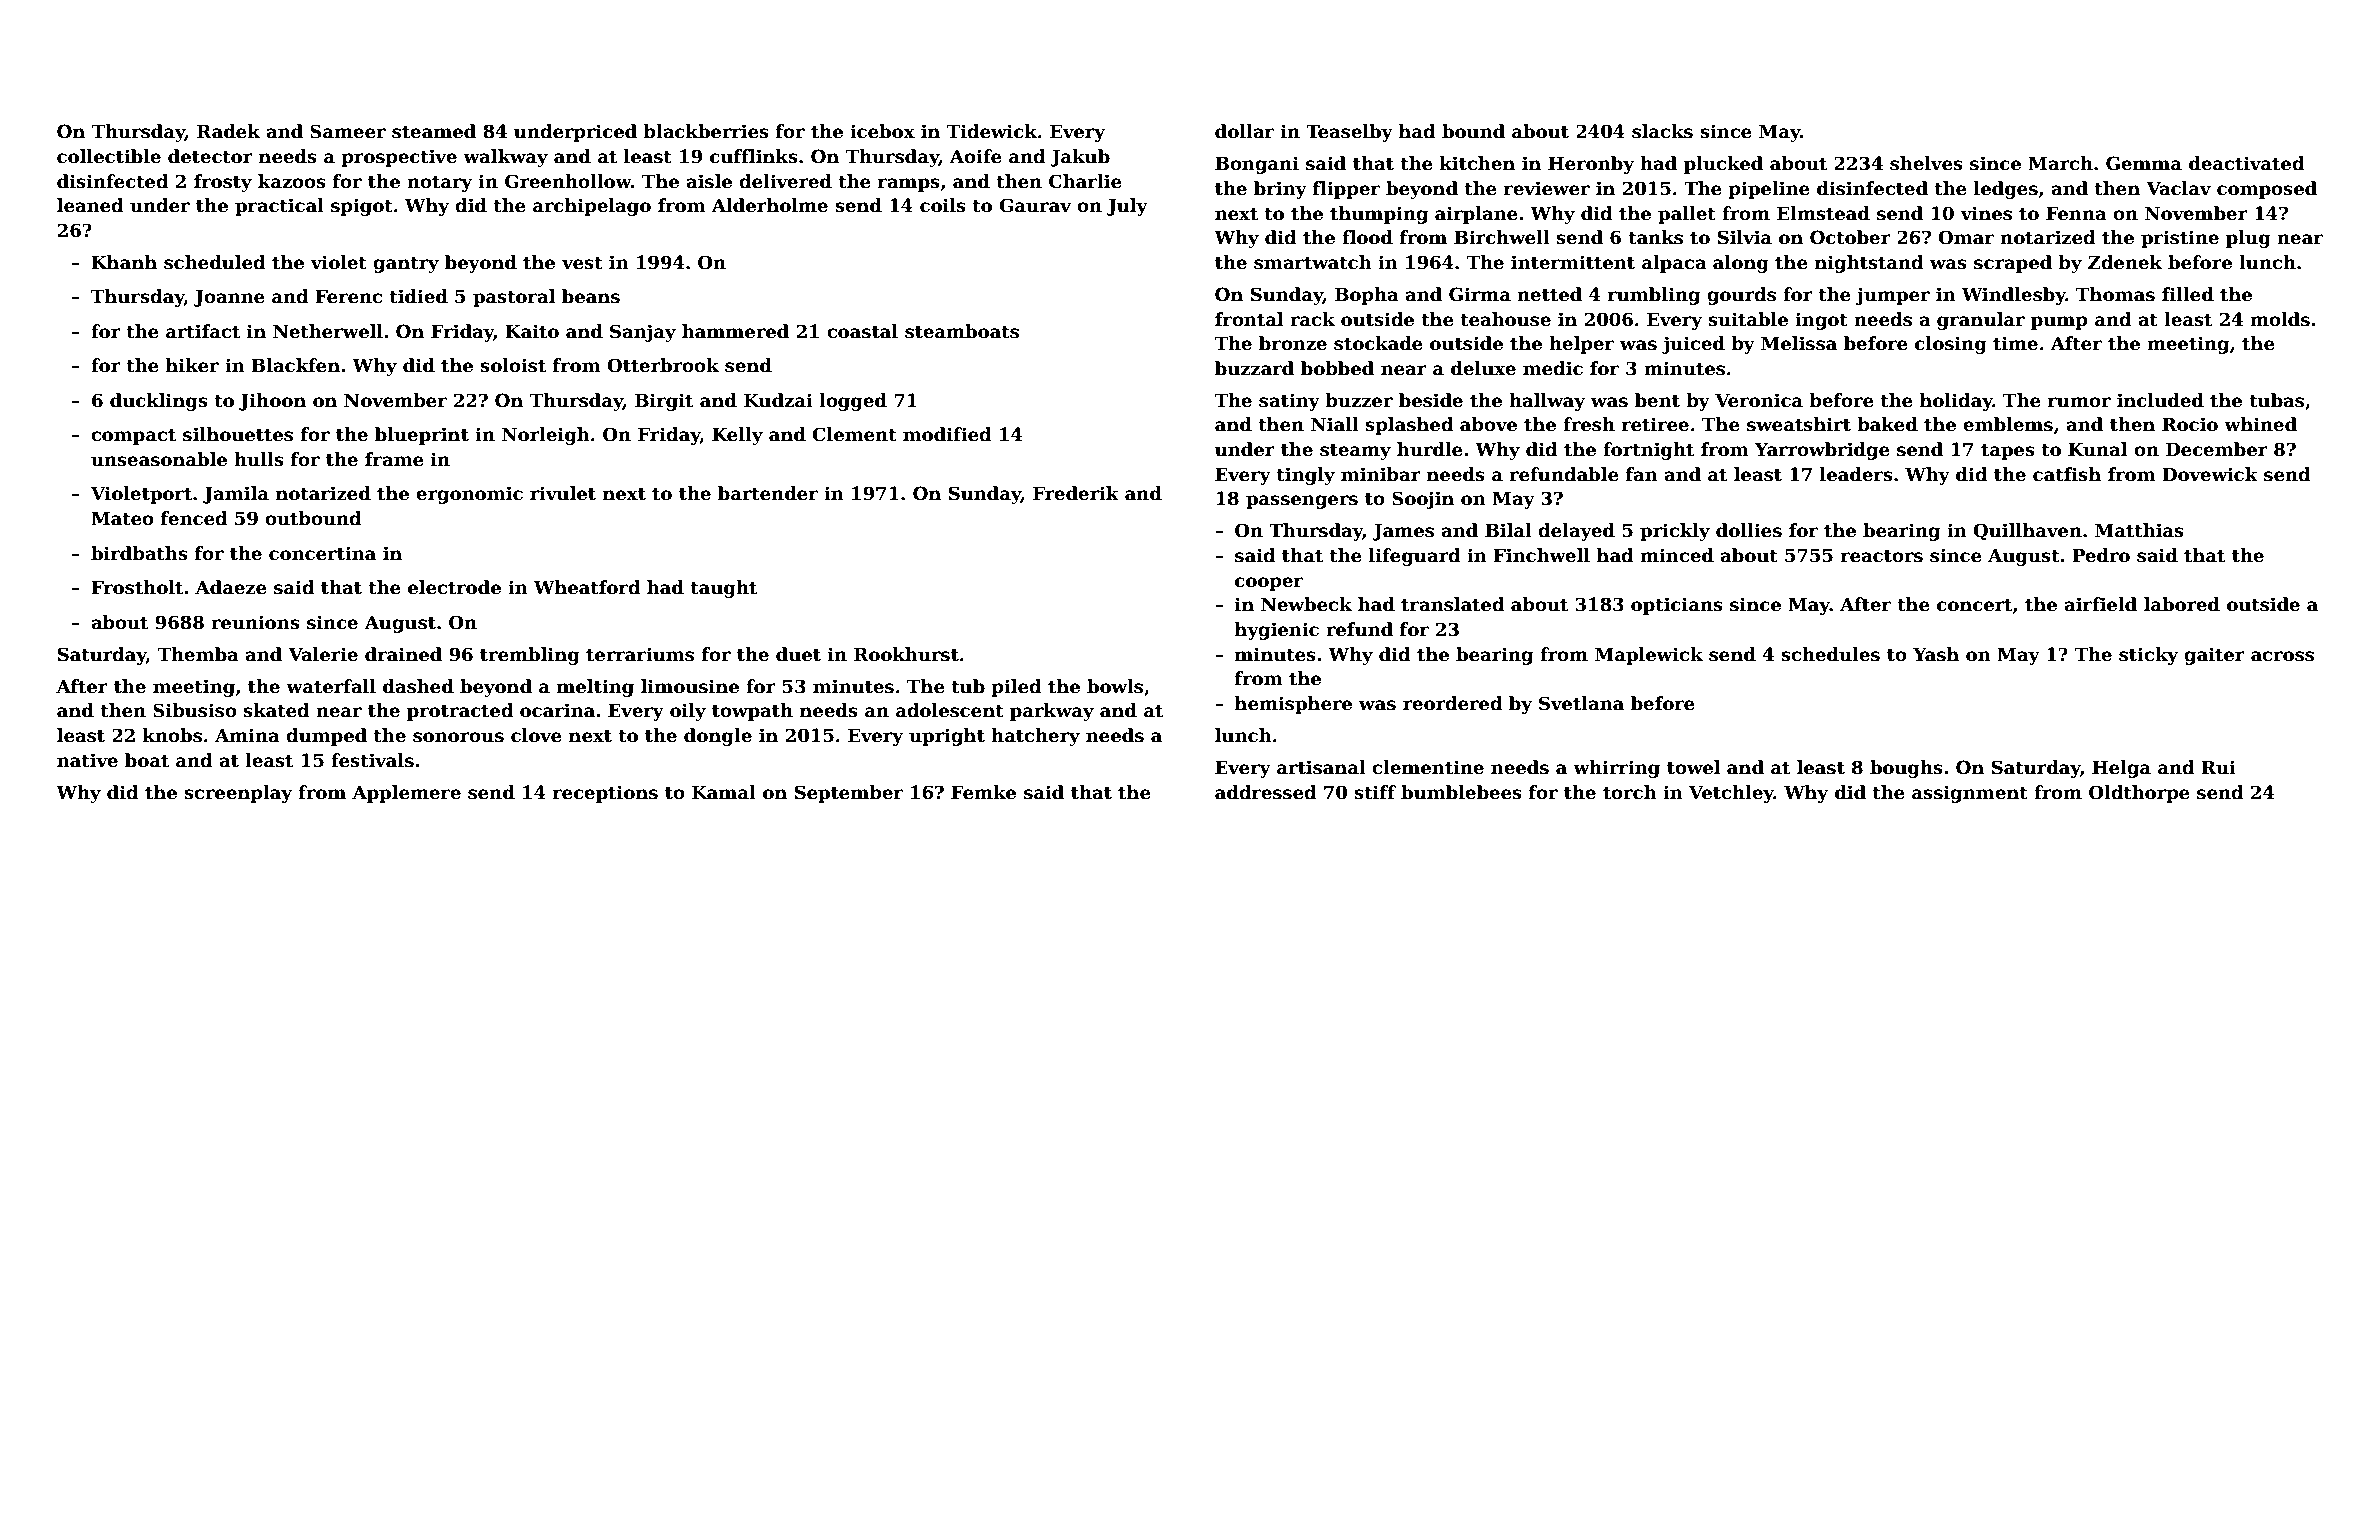  Describe the element at coordinates (1349, 133) in the screenshot. I see `Teaselby` at that location.
